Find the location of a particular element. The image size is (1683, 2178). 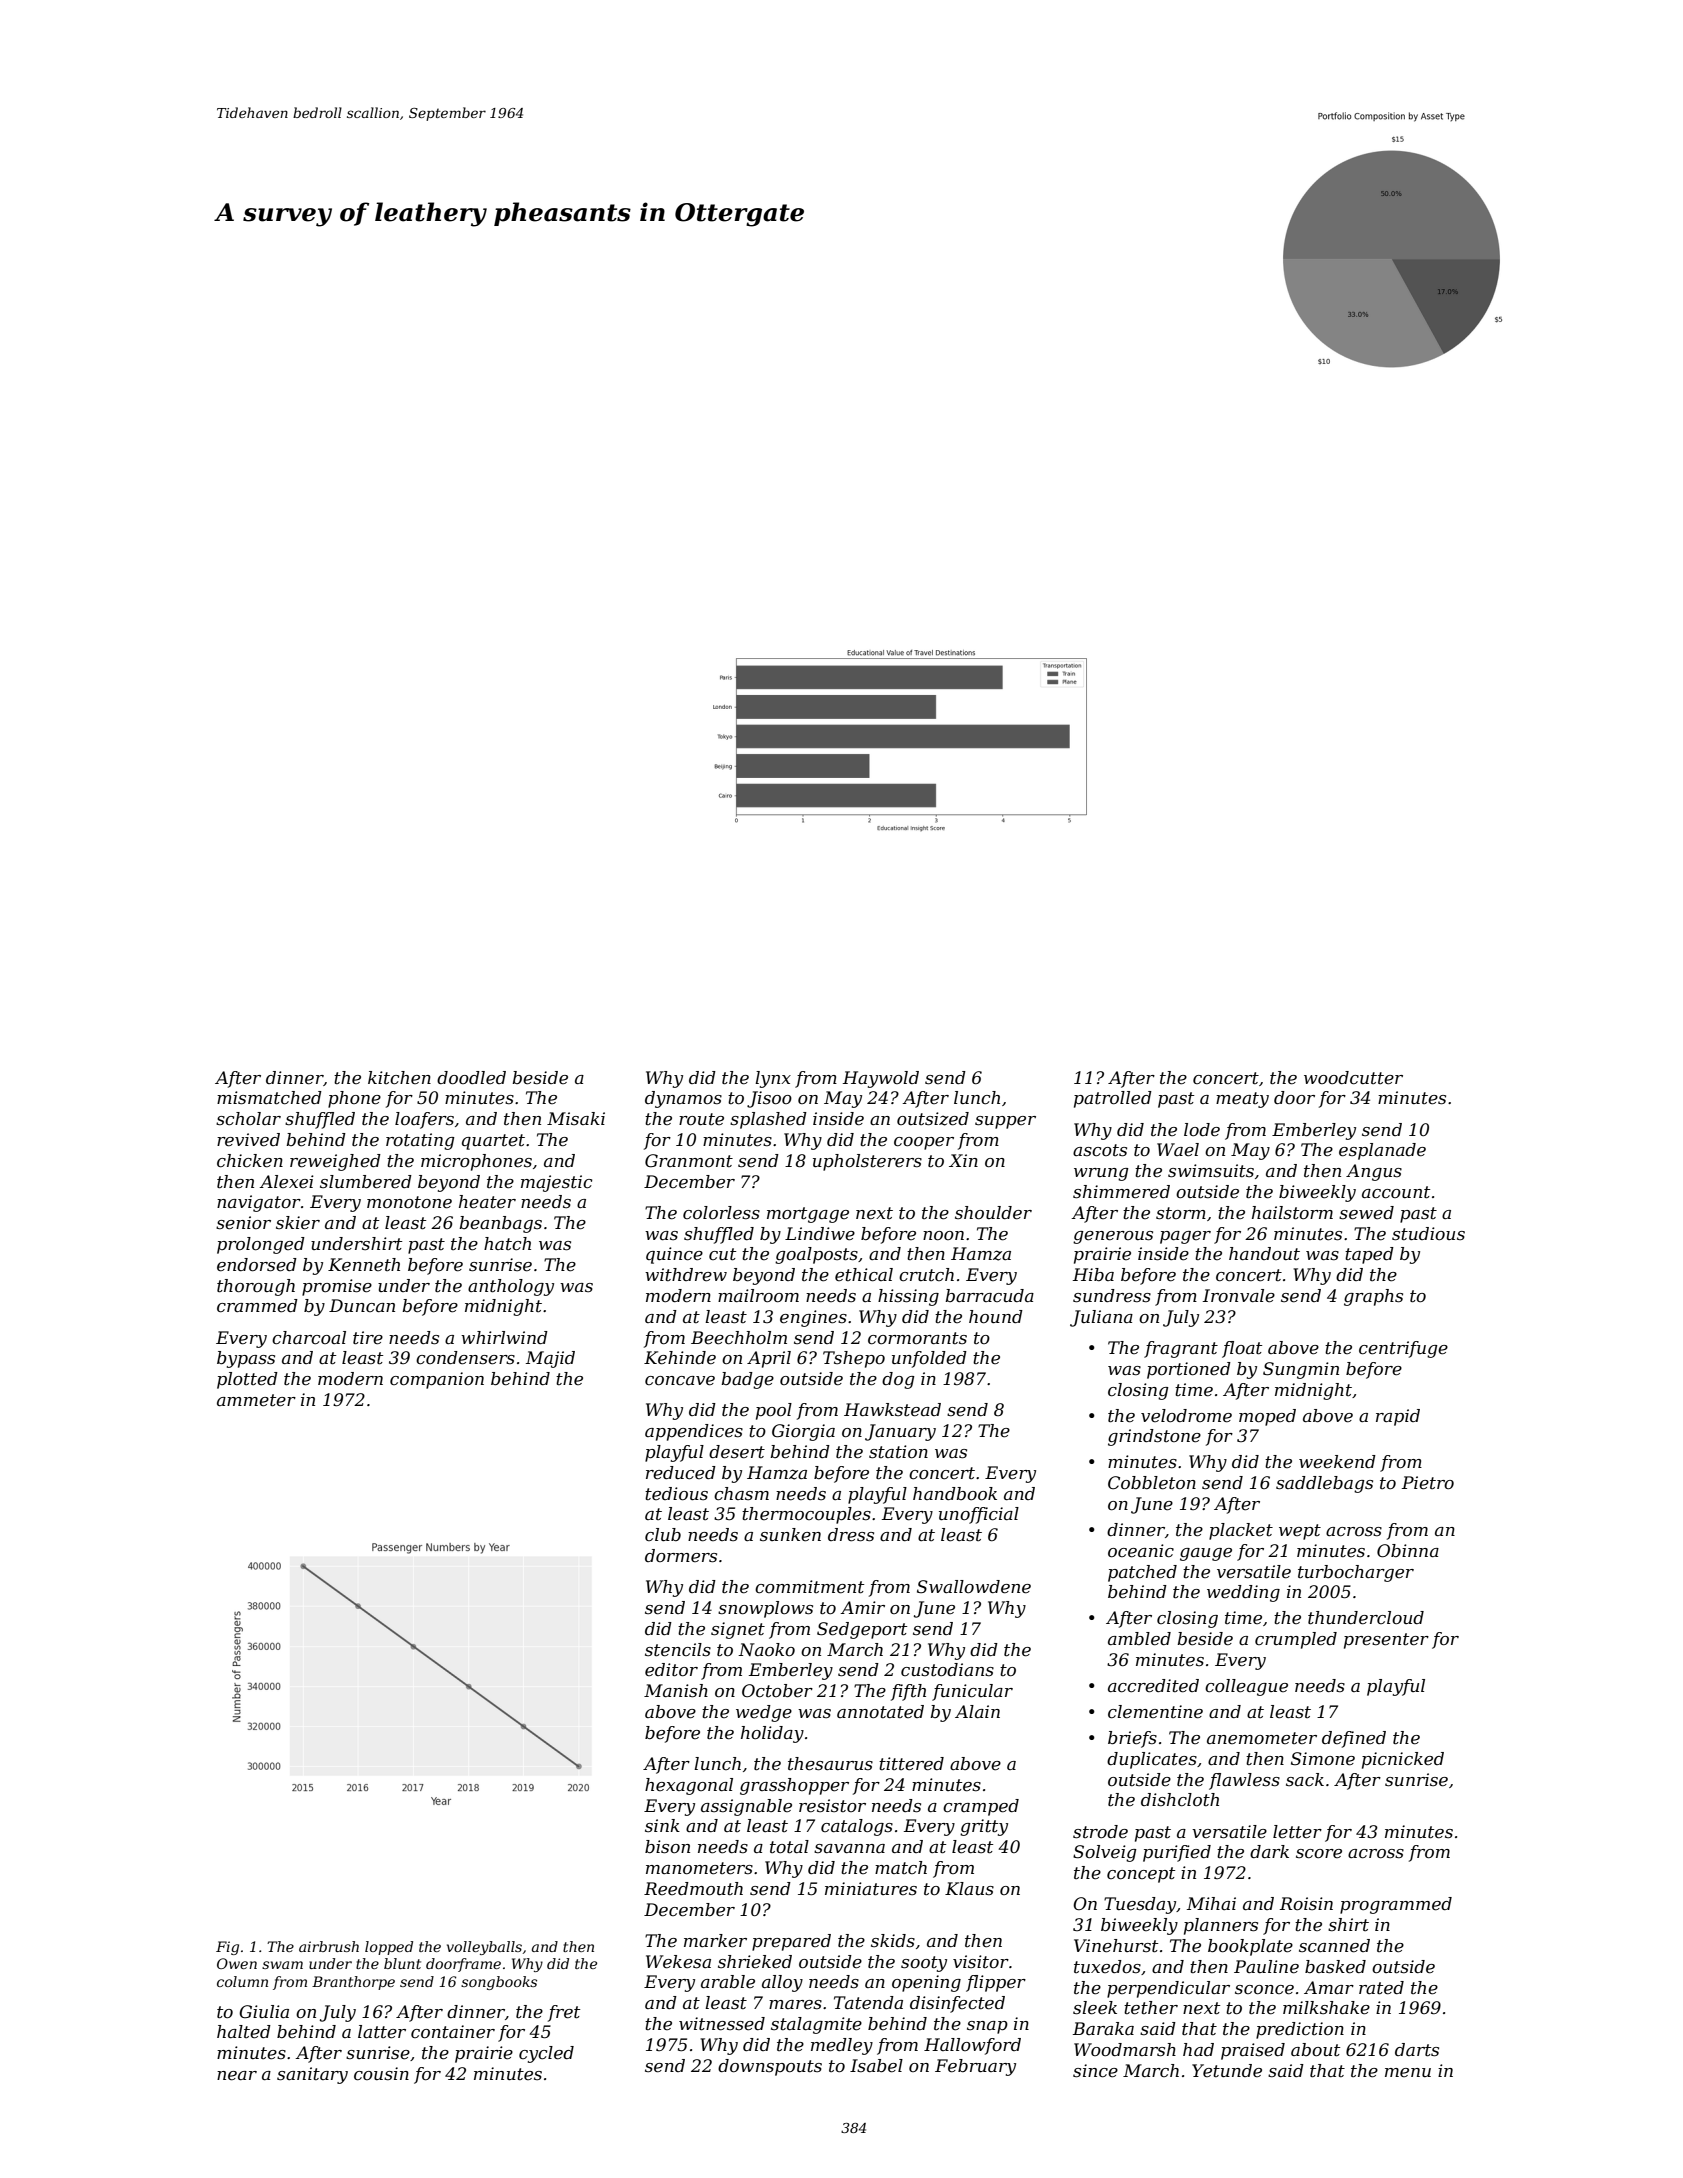

doodled is located at coordinates (471, 1078).
